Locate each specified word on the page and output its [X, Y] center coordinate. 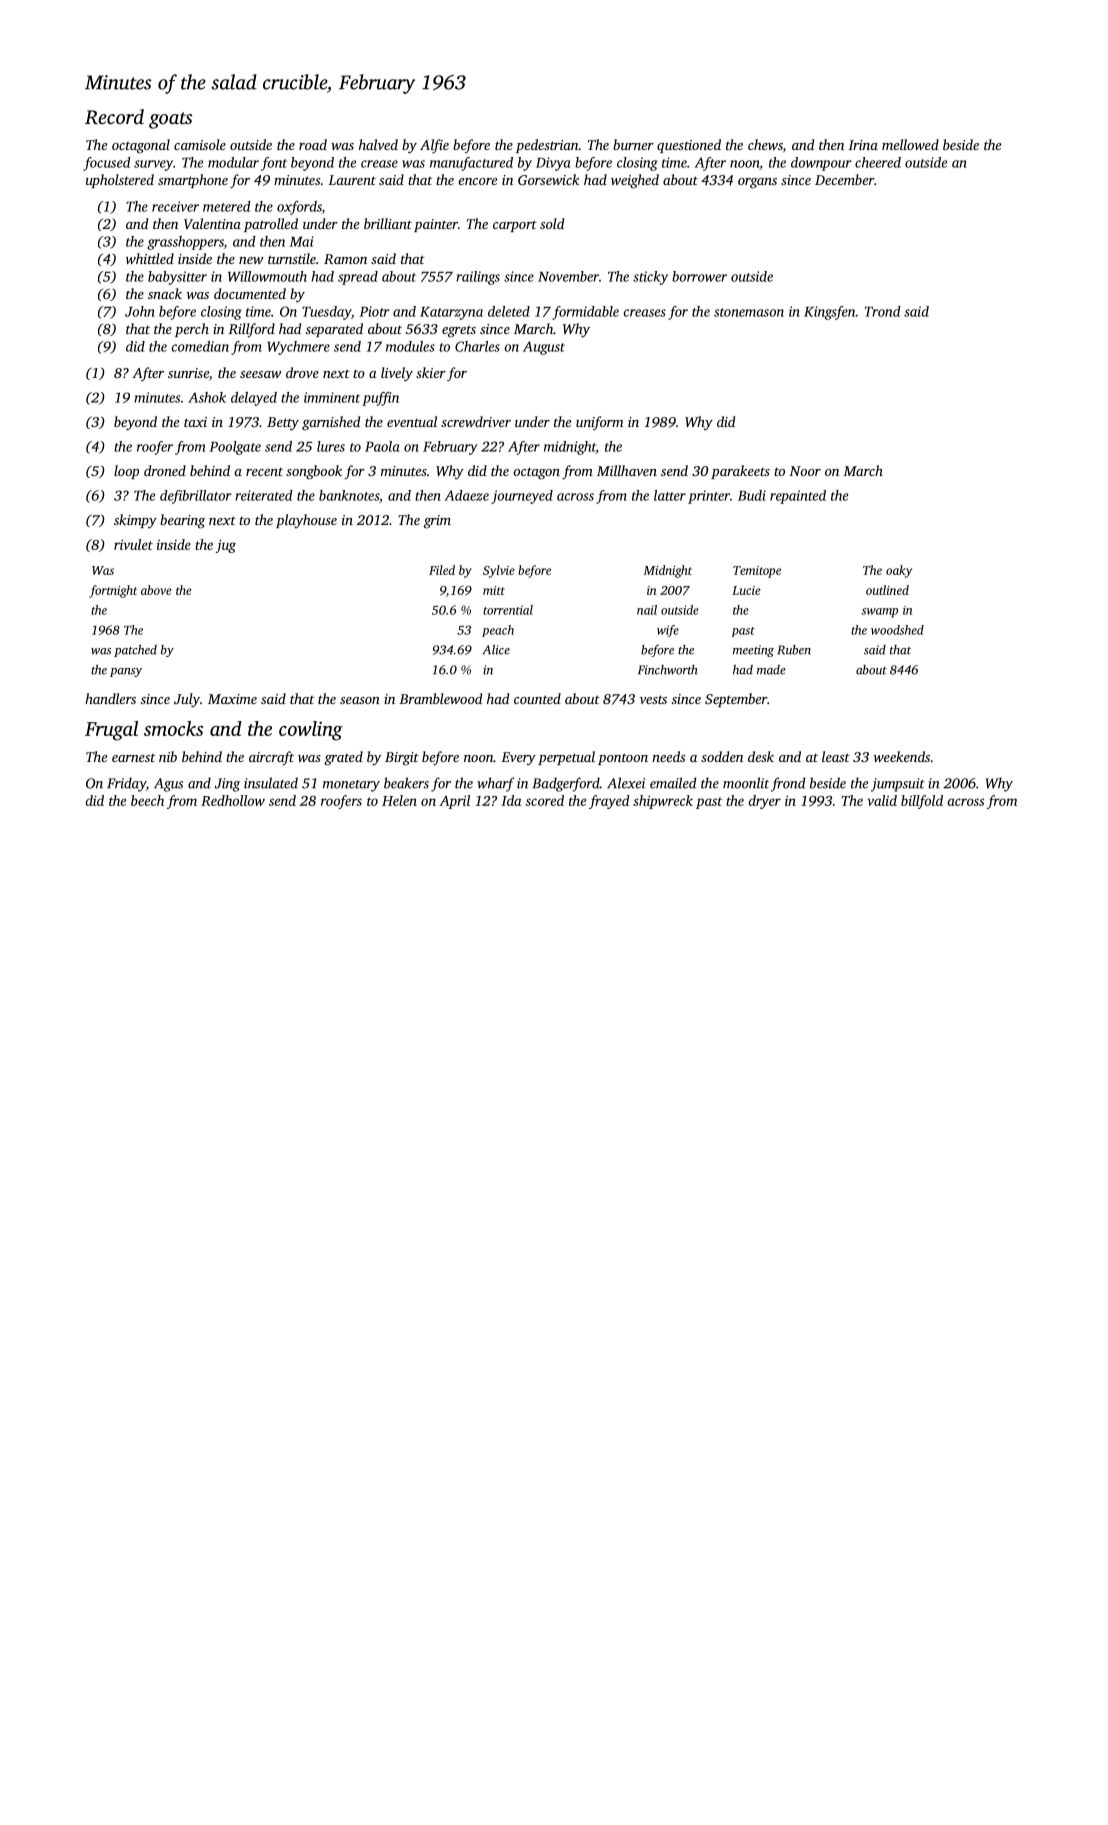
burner [633, 144]
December [844, 179]
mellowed [910, 144]
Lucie [746, 590]
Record [114, 117]
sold [552, 223]
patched [135, 651]
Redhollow [233, 800]
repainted [798, 497]
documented [250, 293]
